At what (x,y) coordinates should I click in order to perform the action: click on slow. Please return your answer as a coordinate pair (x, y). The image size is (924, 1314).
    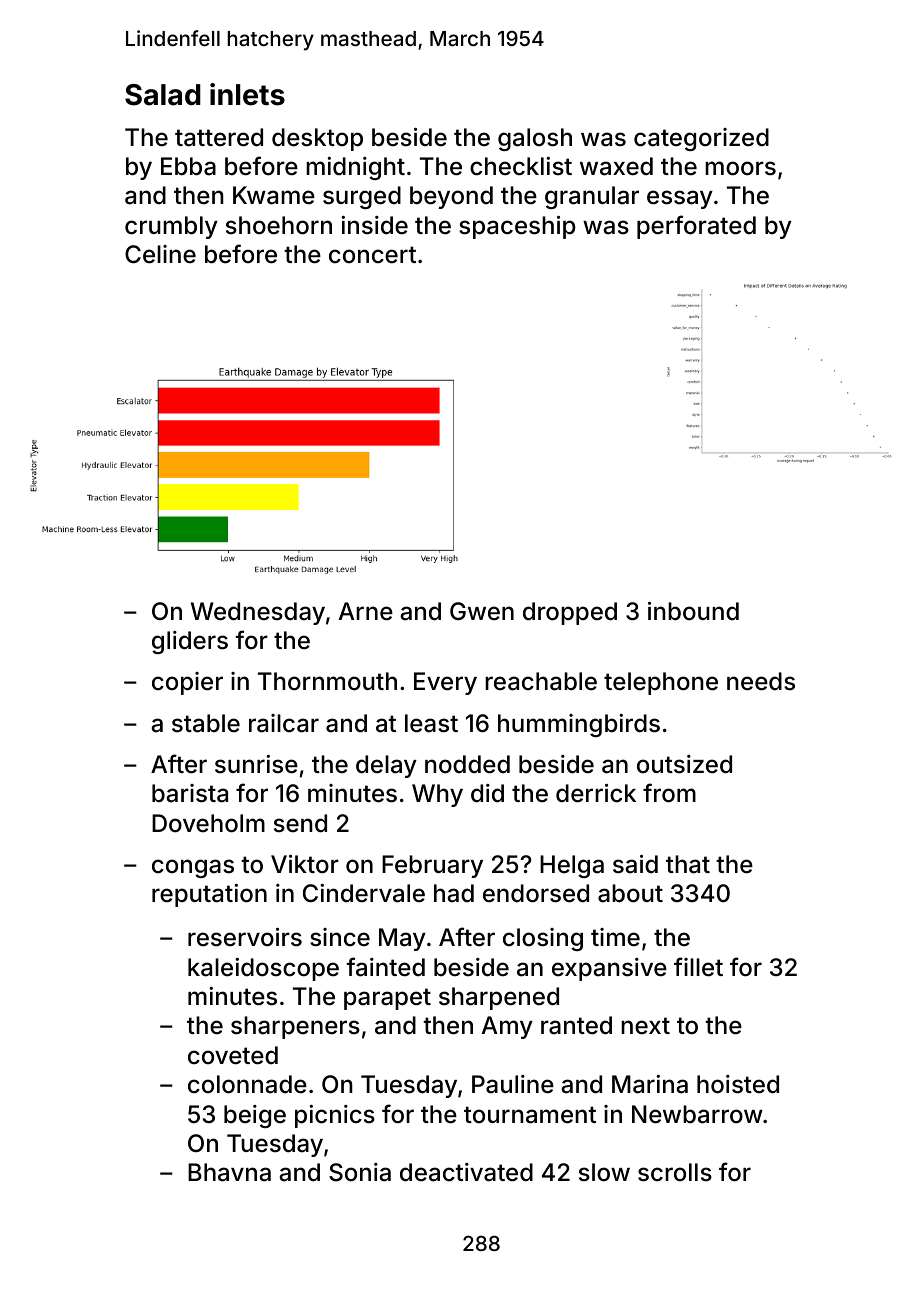
    Looking at the image, I should click on (604, 1172).
